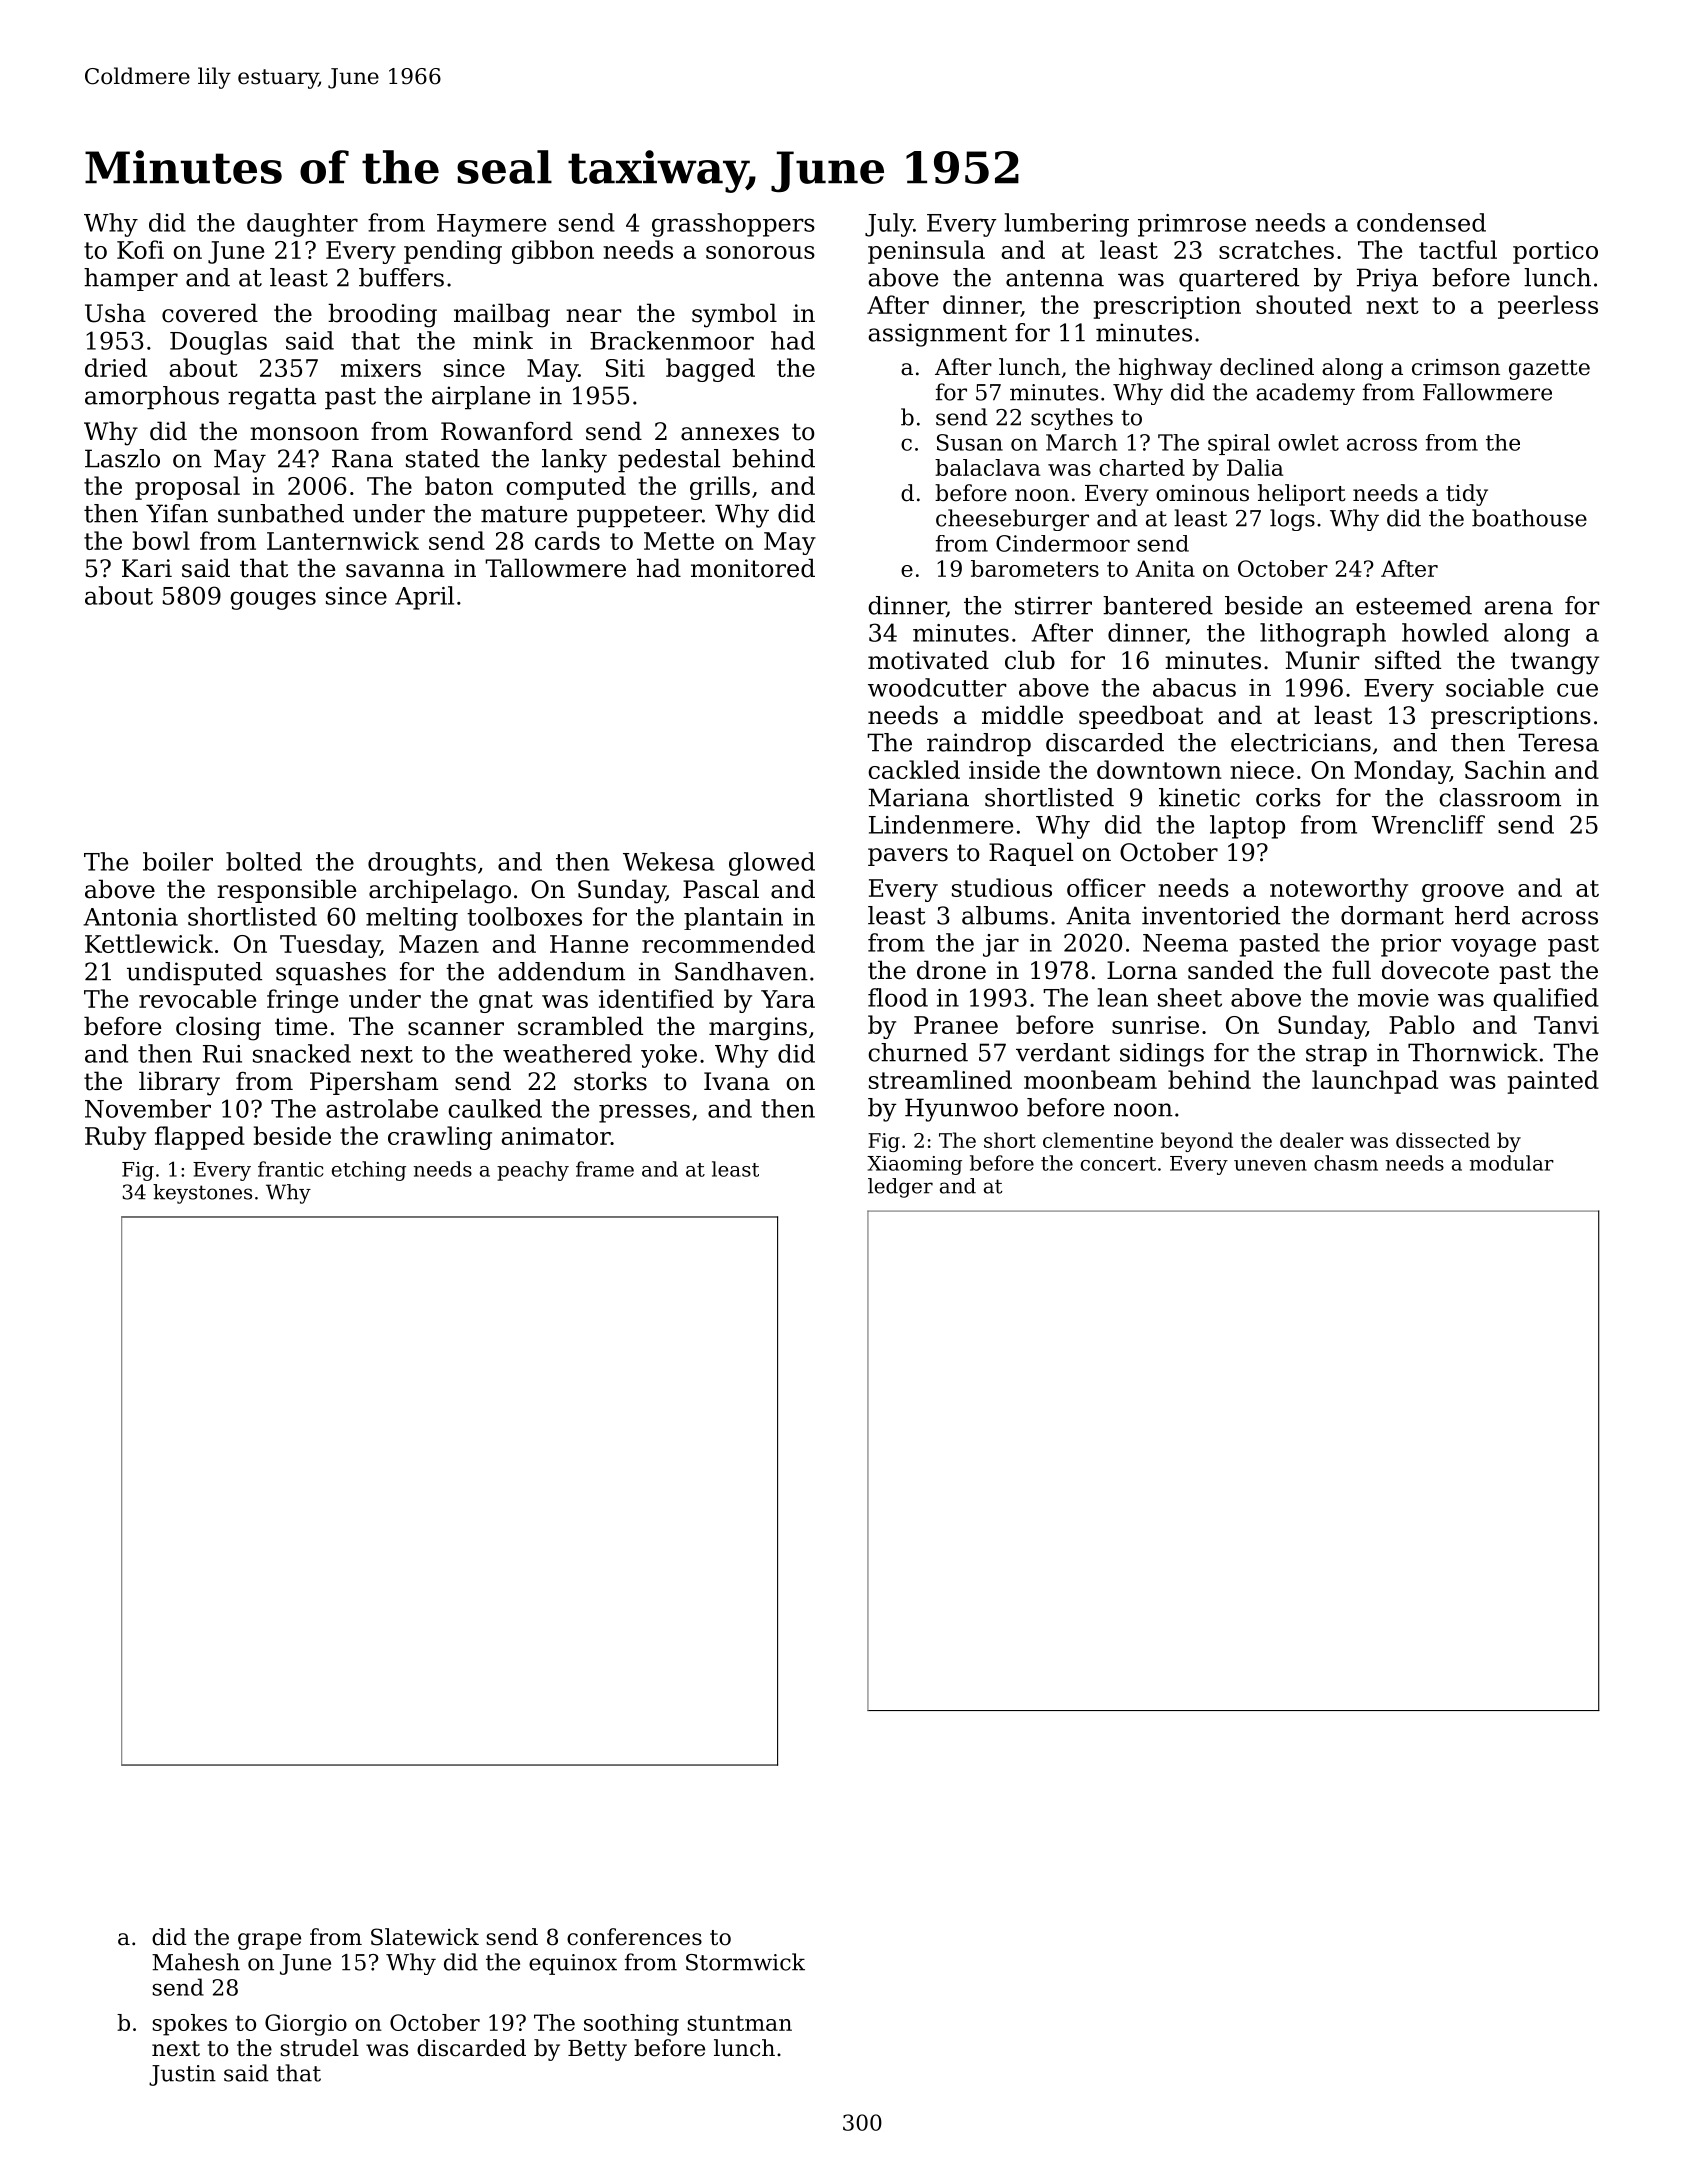 This document has height=2178, width=1683. Describe the element at coordinates (1308, 442) in the document. I see `owlet` at that location.
